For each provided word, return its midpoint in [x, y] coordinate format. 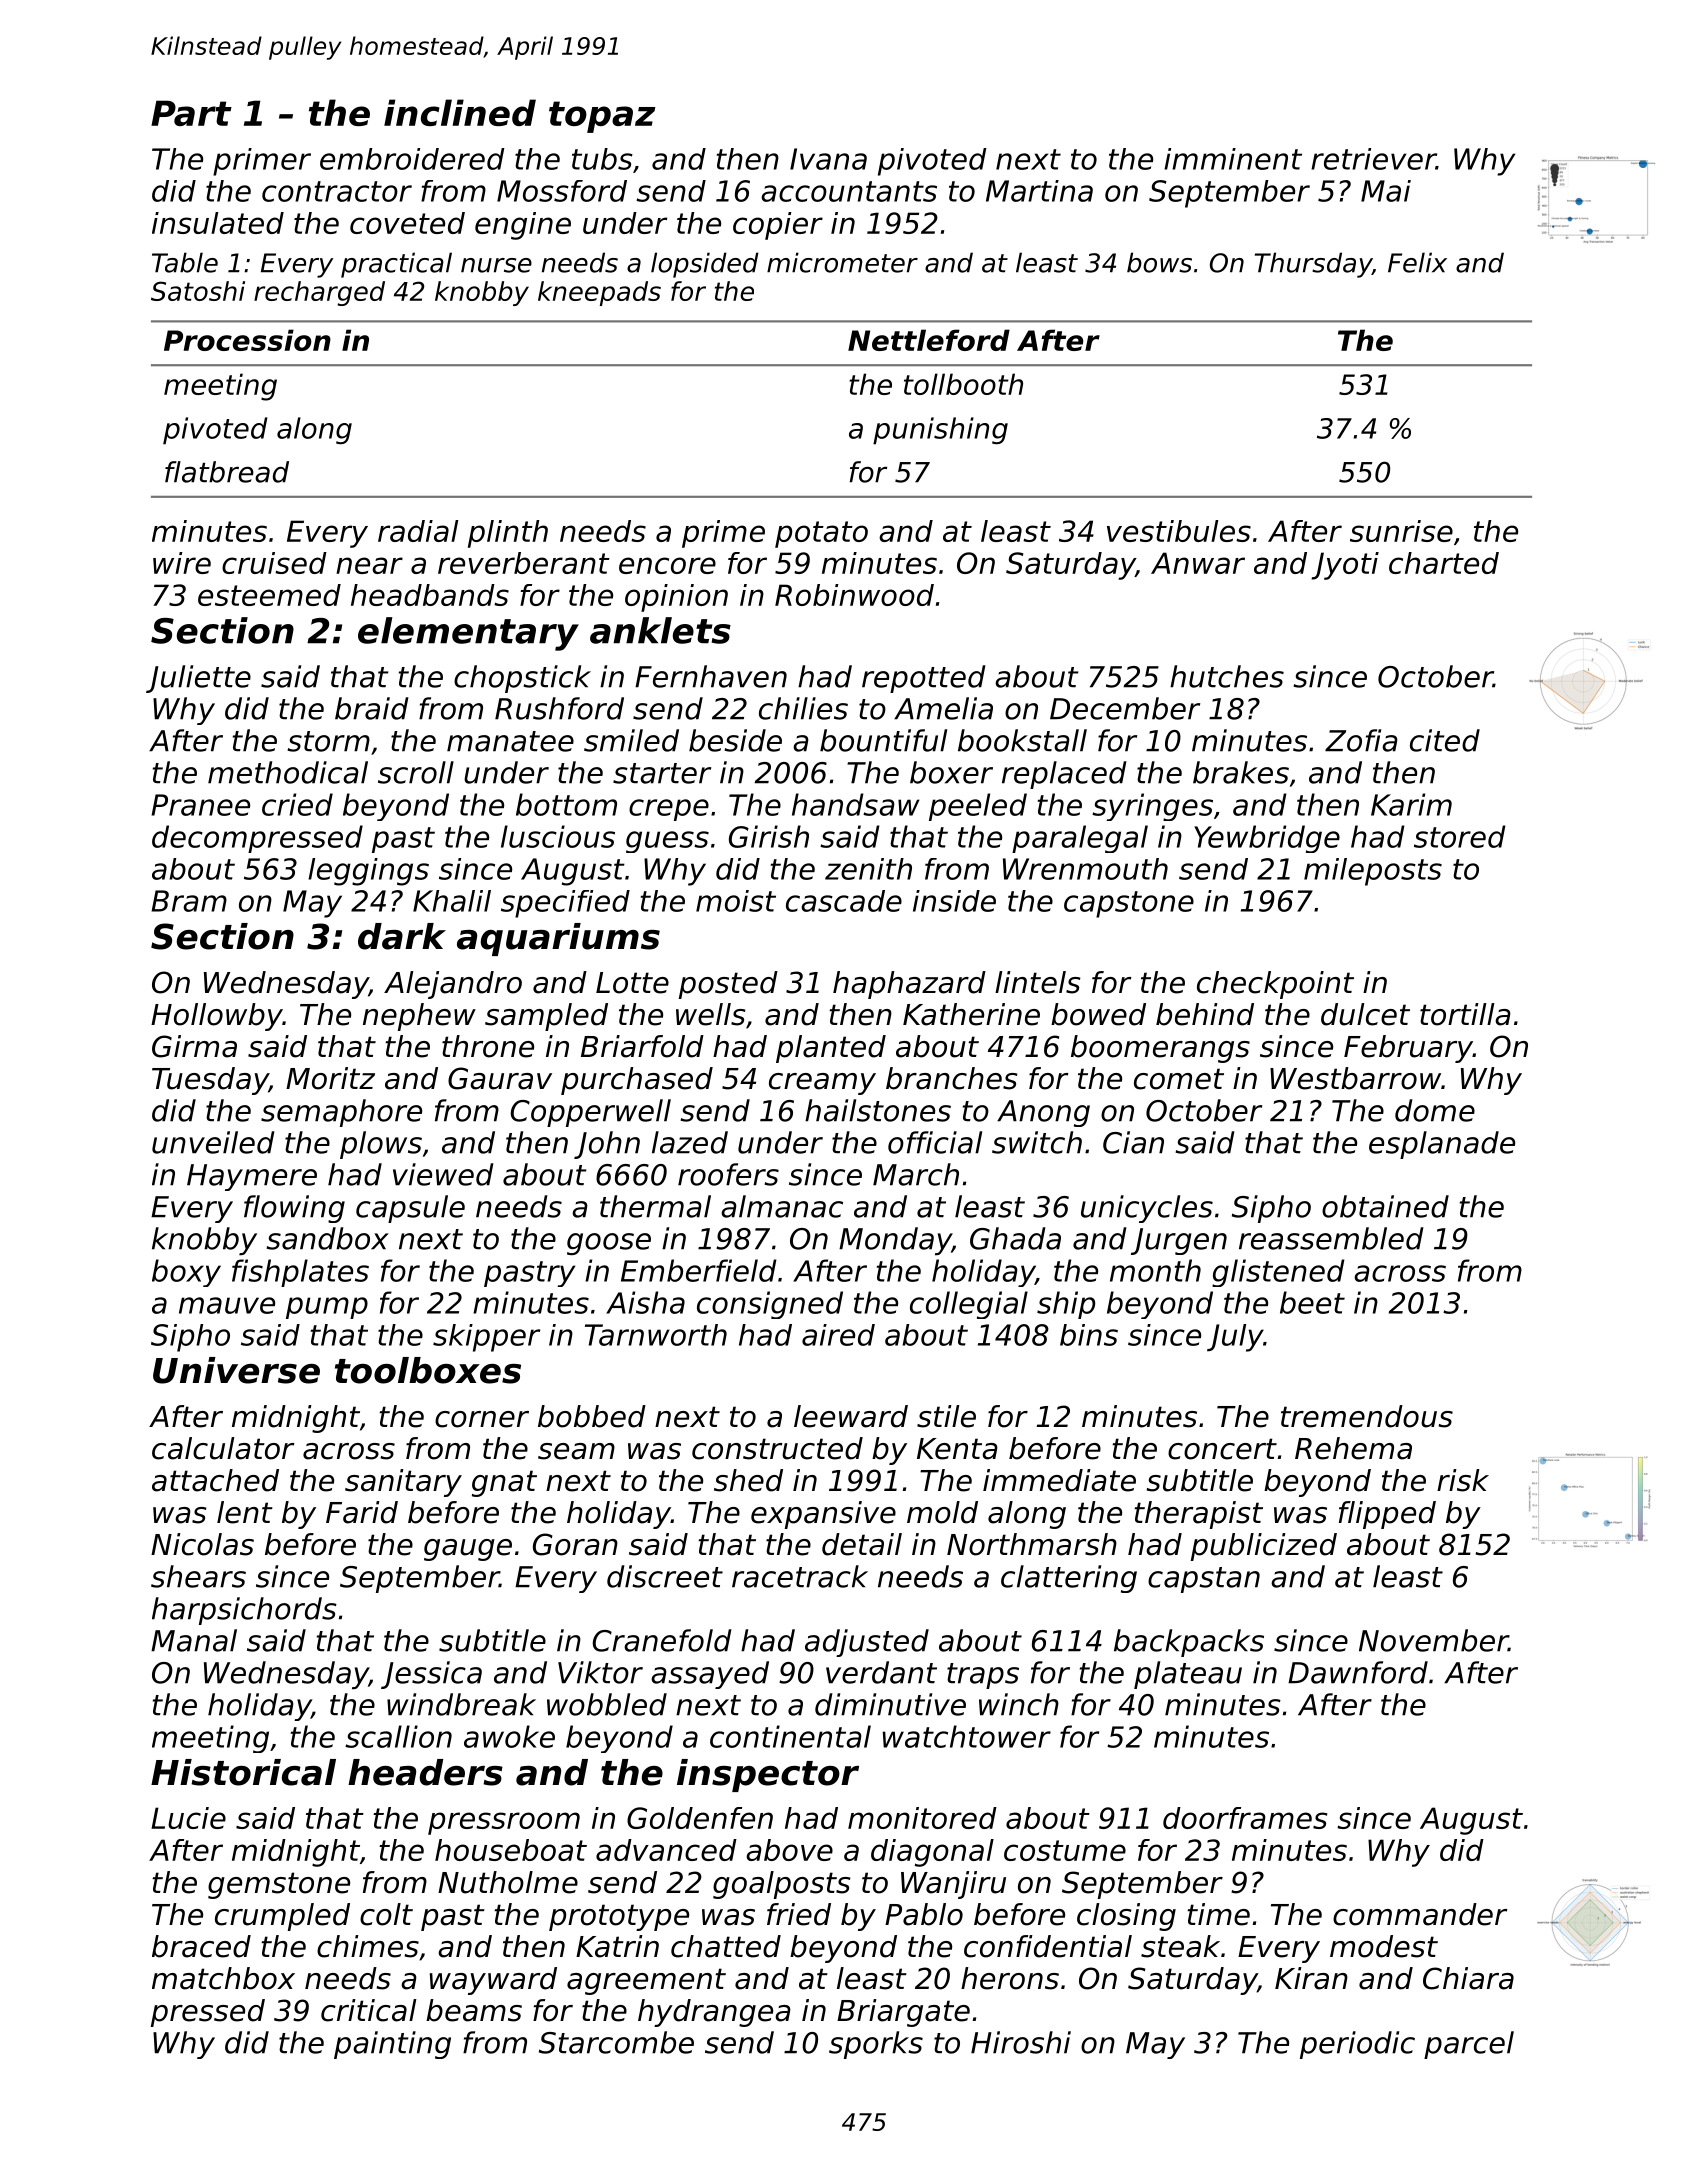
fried [799, 1914]
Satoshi [198, 291]
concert [1222, 1449]
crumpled [282, 1917]
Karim [1411, 804]
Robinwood [854, 595]
